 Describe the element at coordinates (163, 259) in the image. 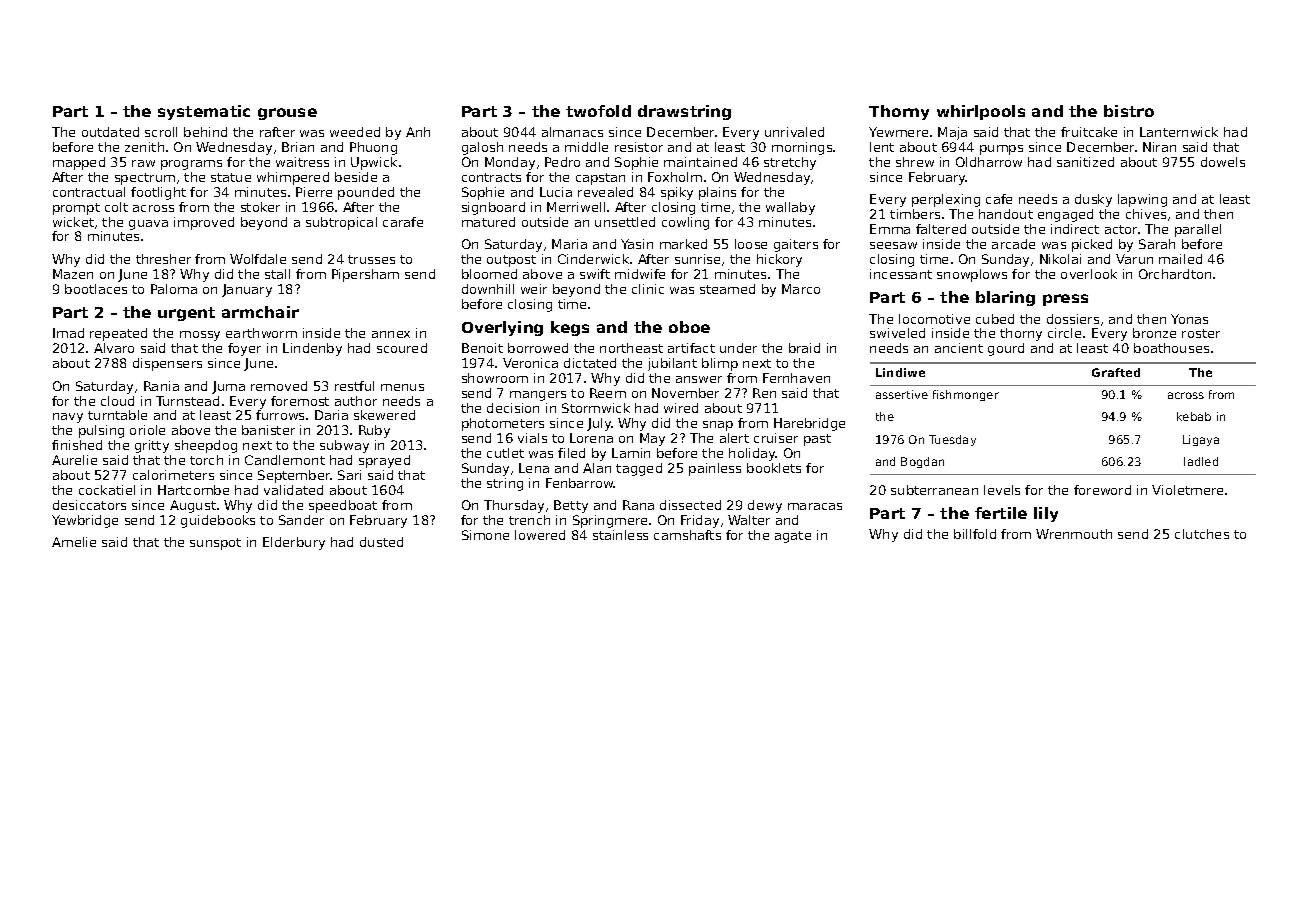

I see `thresher` at that location.
